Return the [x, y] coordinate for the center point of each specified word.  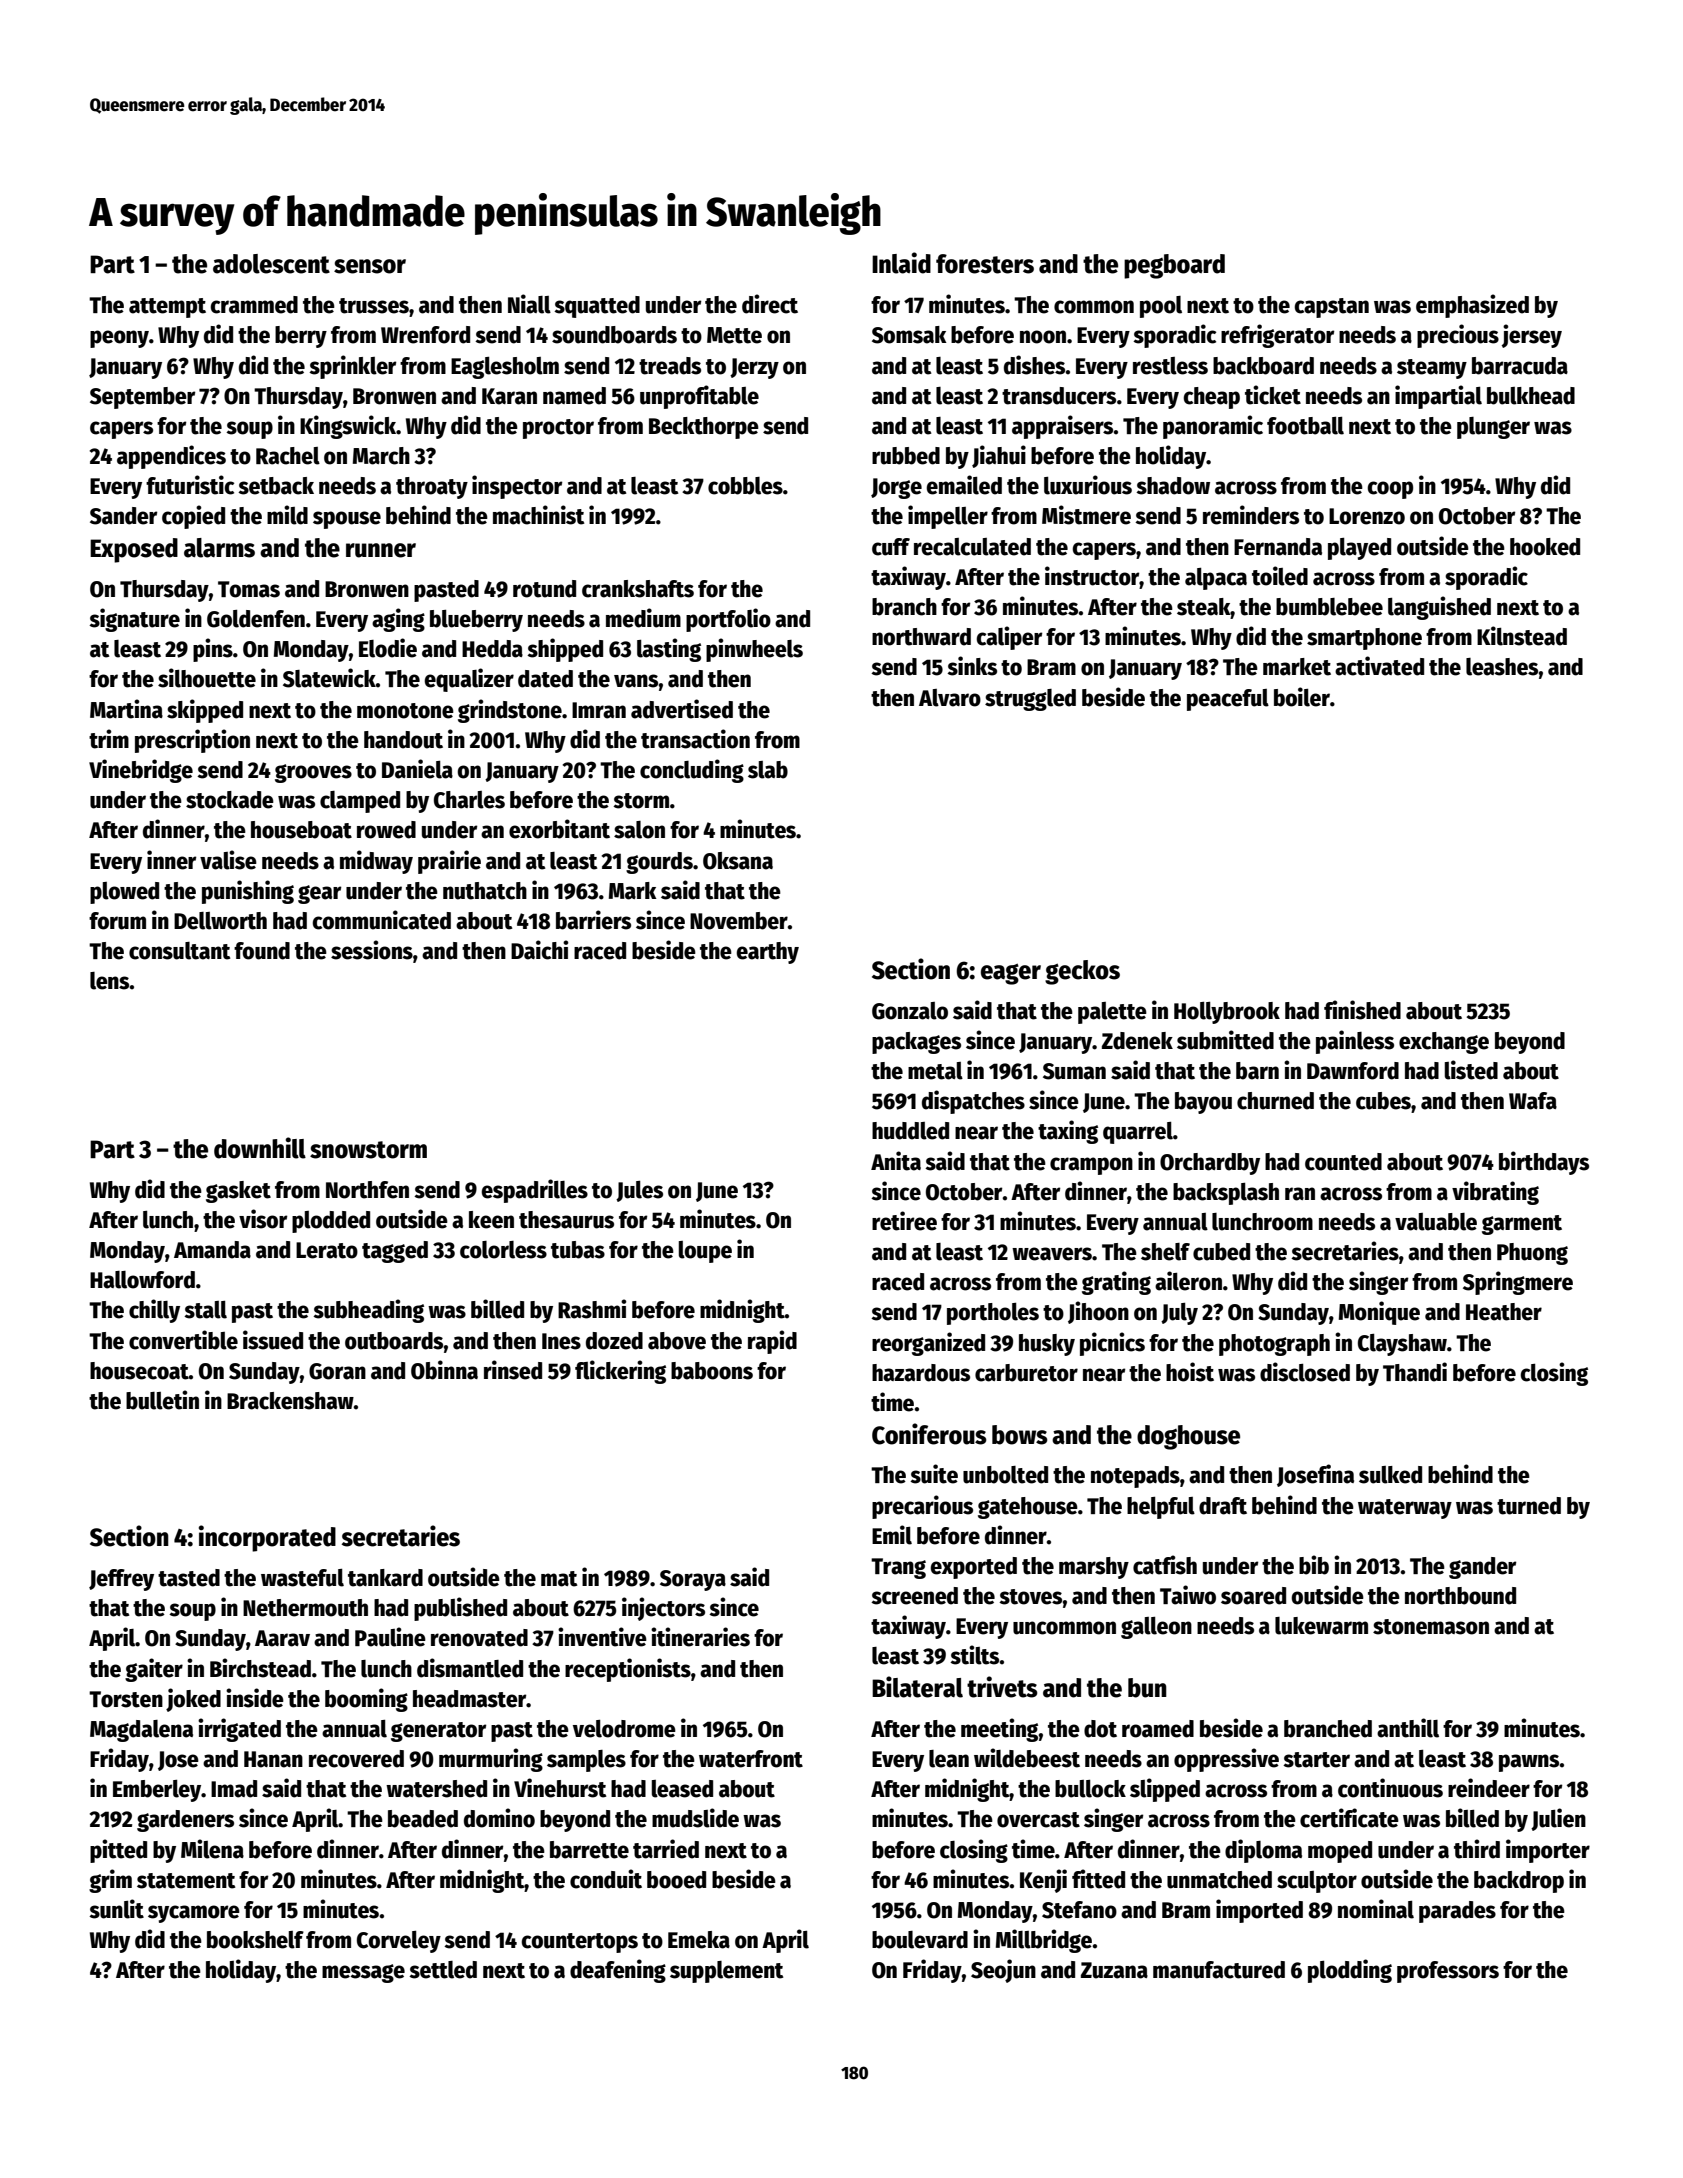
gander [1482, 1568]
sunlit [116, 1909]
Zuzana [1114, 1970]
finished [1362, 1010]
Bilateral [917, 1687]
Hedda [492, 649]
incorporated [267, 1538]
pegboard [1174, 266]
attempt [167, 308]
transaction [695, 739]
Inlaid [901, 263]
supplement [726, 1972]
